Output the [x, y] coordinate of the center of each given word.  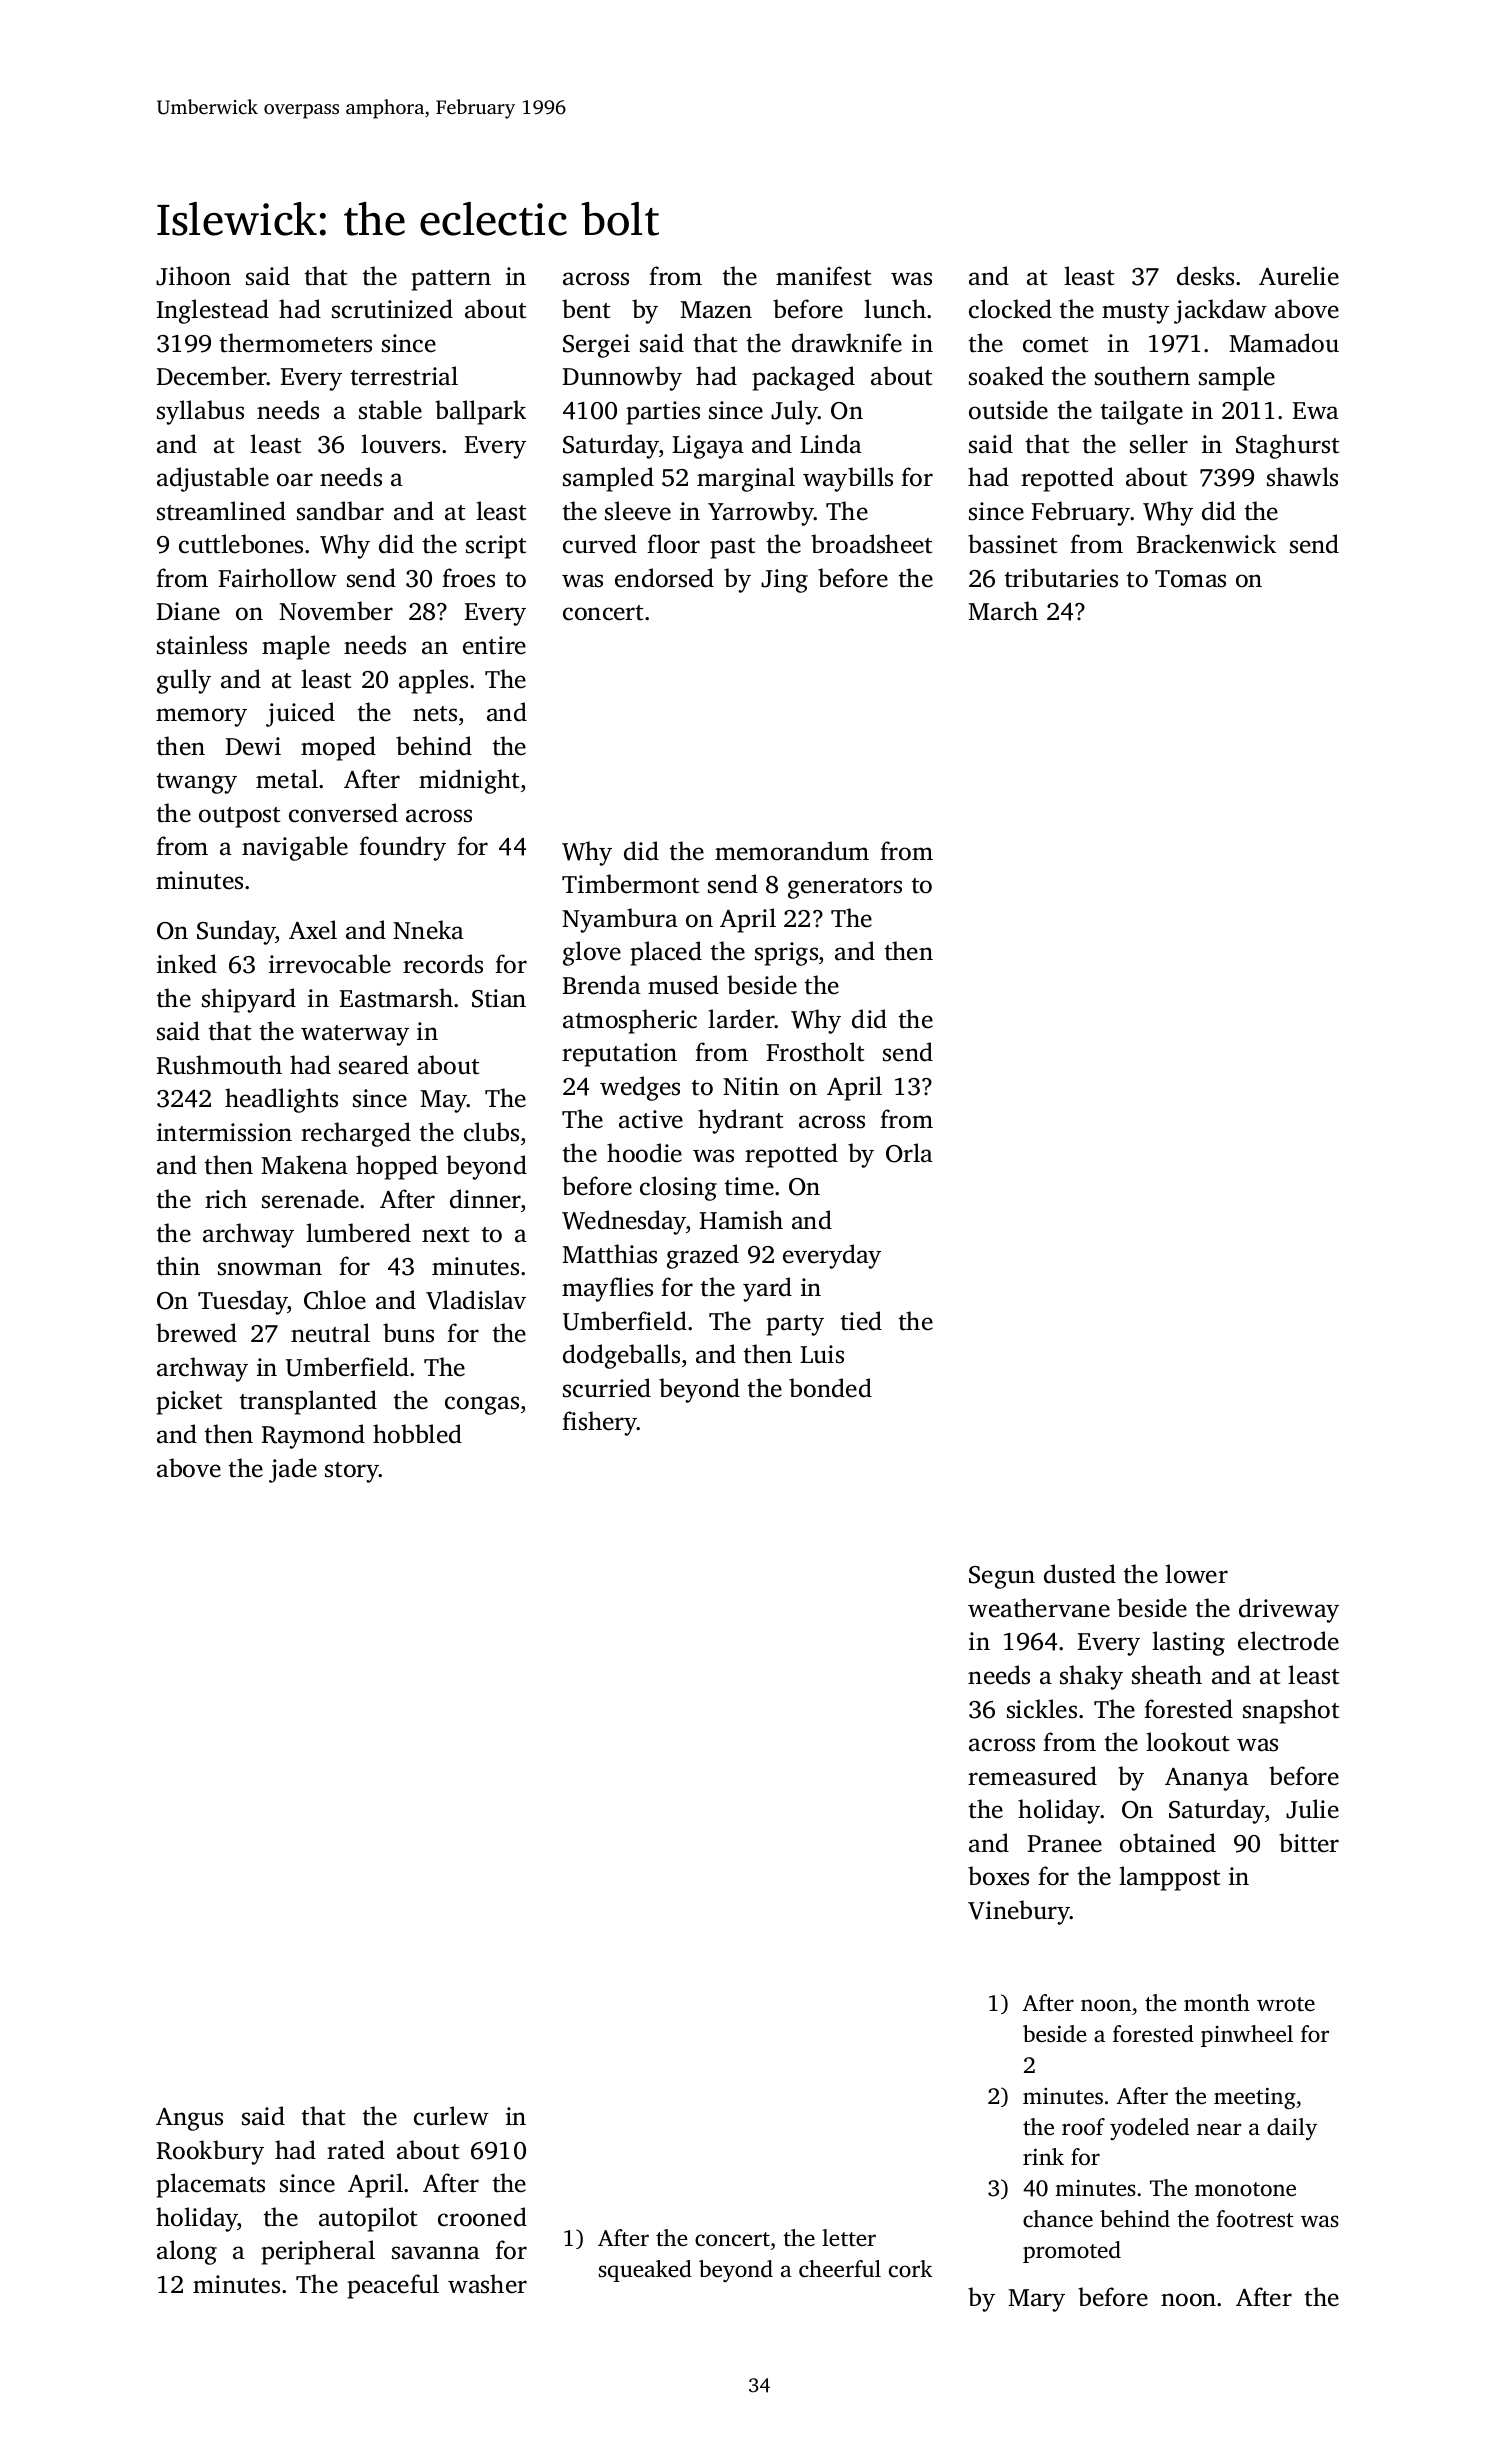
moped [338, 748]
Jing [784, 581]
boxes [998, 1876]
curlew [451, 2116]
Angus [189, 2119]
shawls [1302, 477]
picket [189, 1402]
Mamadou [1284, 343]
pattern [451, 280]
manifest [823, 276]
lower [1196, 1574]
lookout [1187, 1742]
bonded [830, 1388]
